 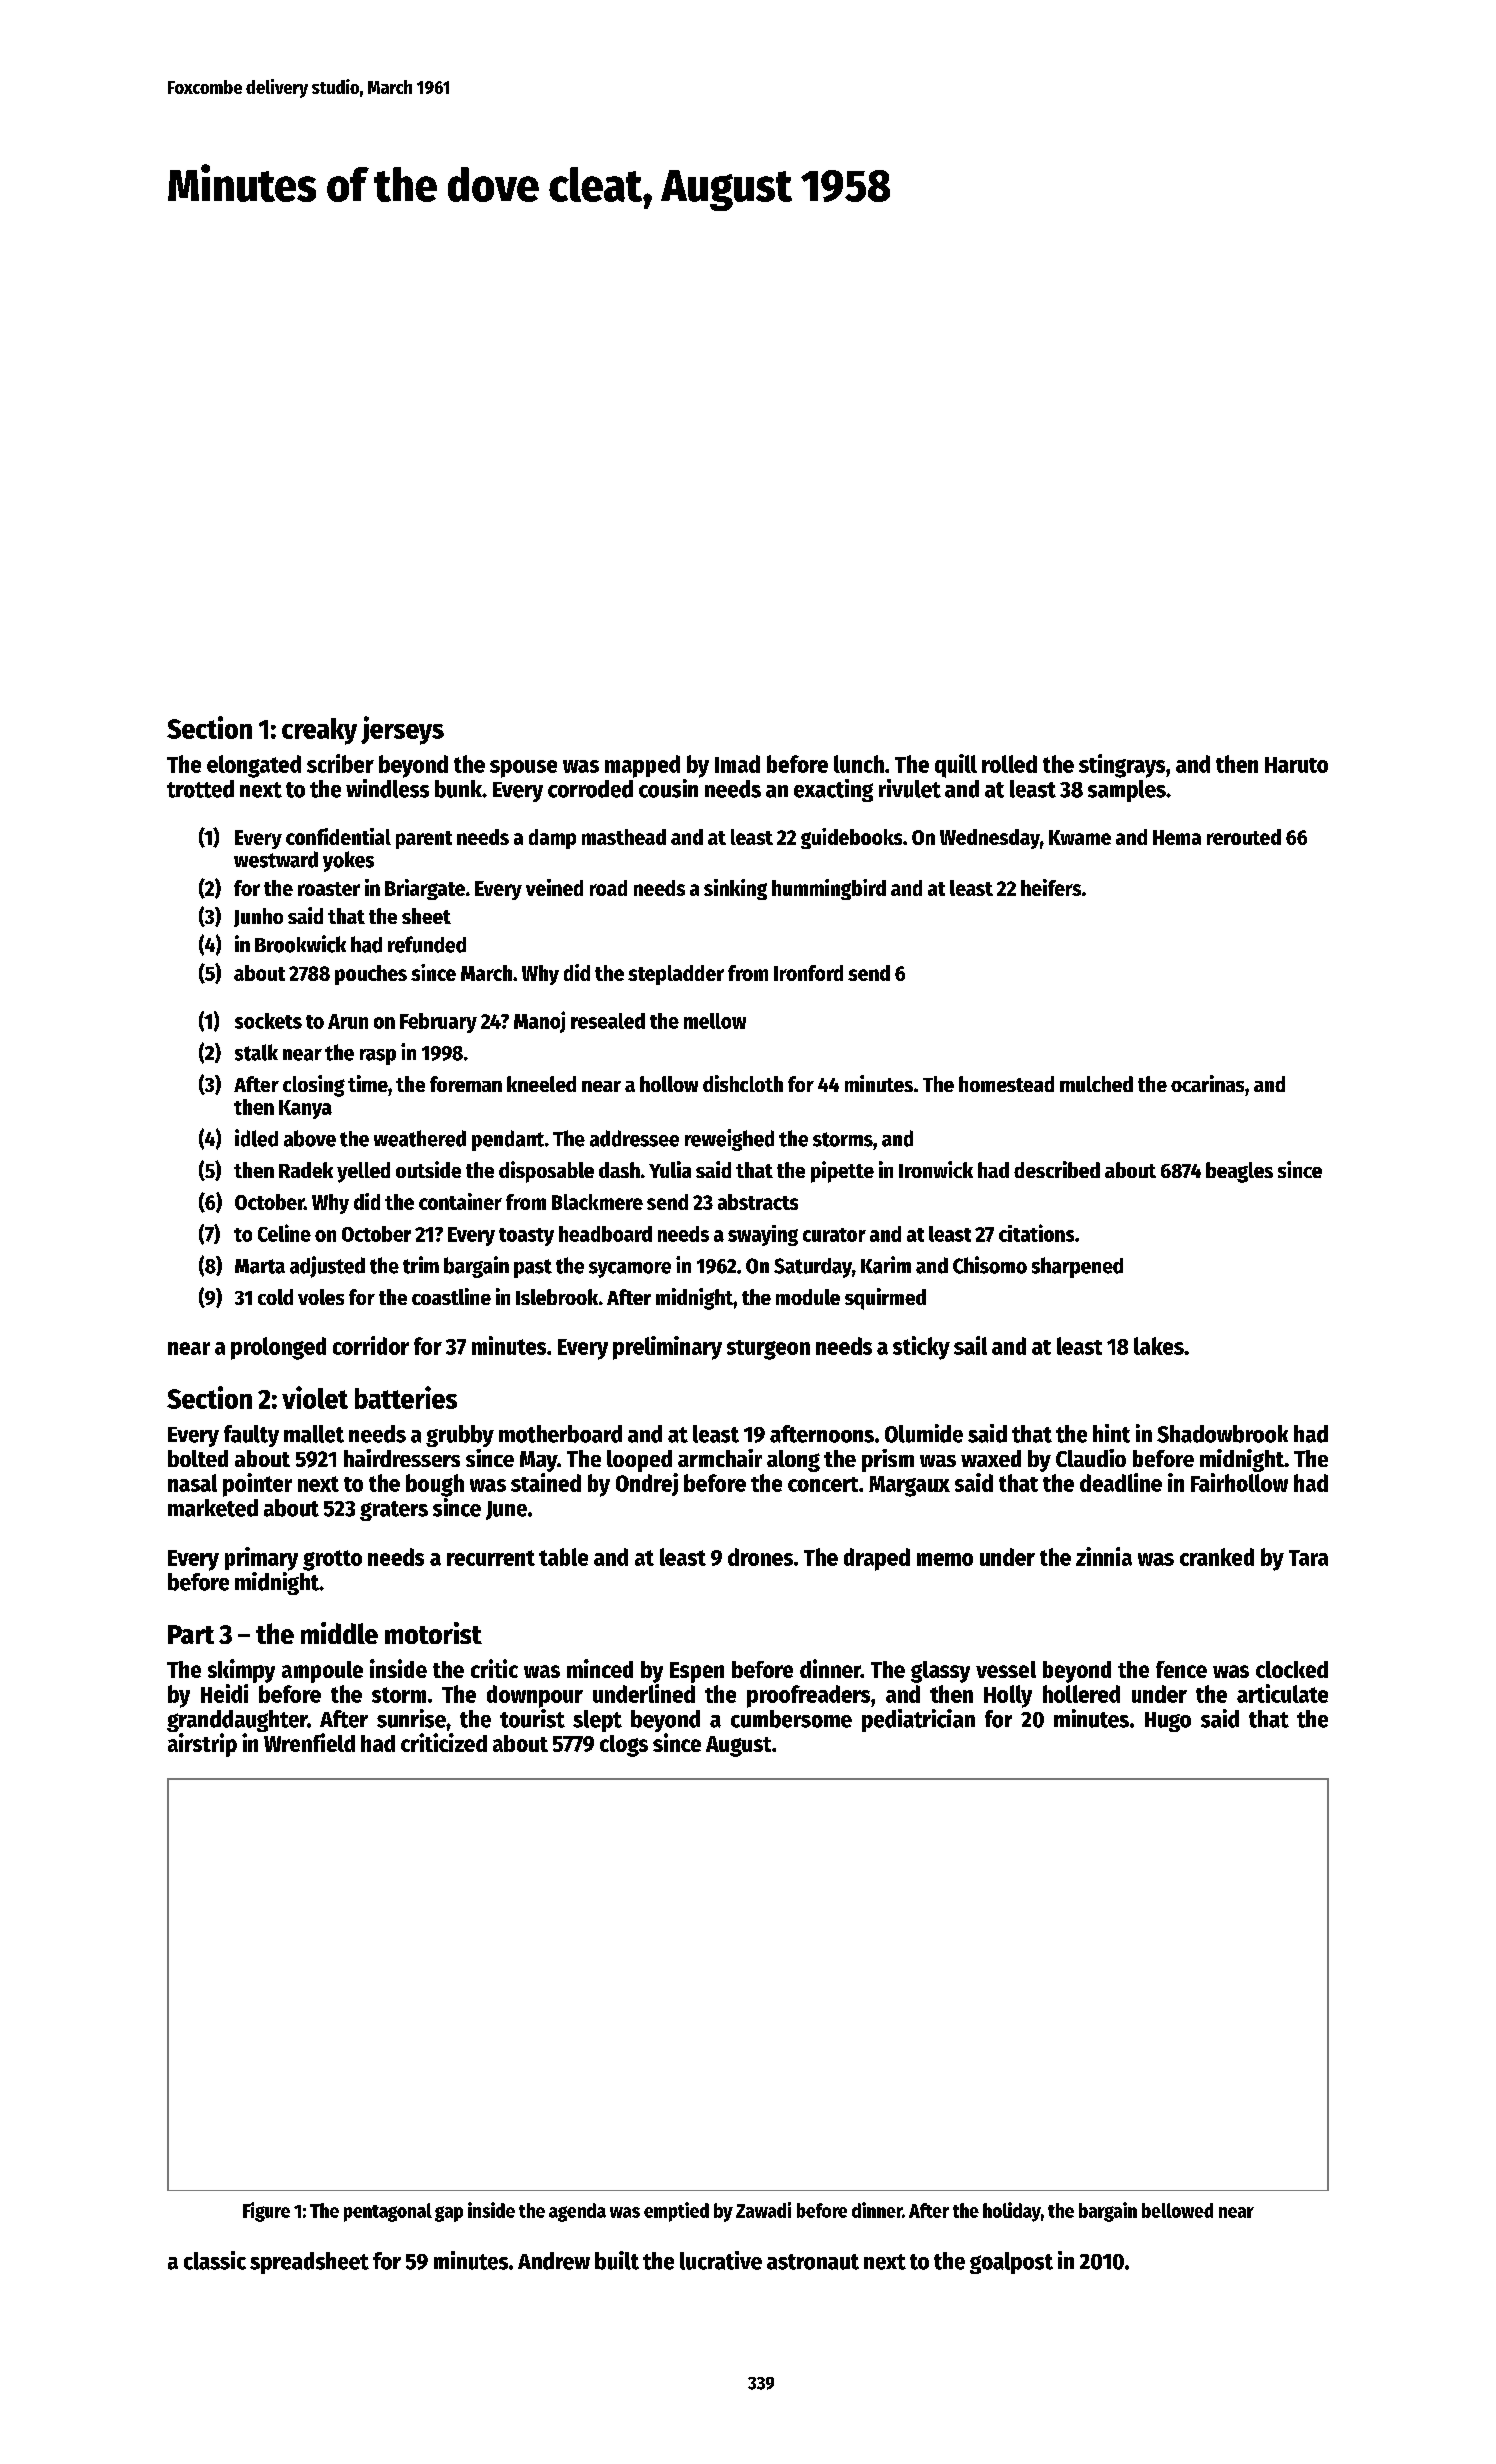 I want to click on mapped, so click(x=642, y=766).
